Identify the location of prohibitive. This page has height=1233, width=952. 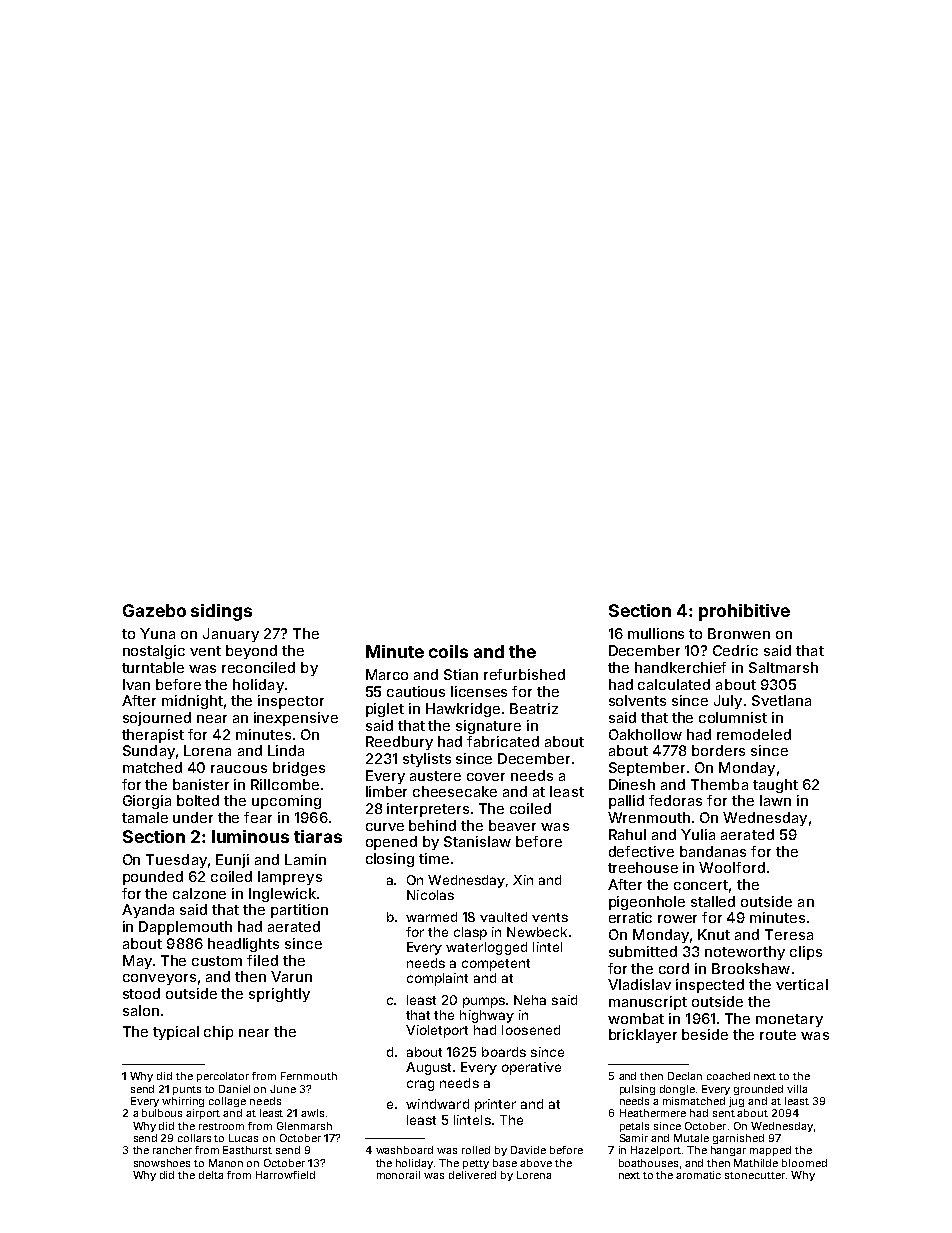
(744, 612).
